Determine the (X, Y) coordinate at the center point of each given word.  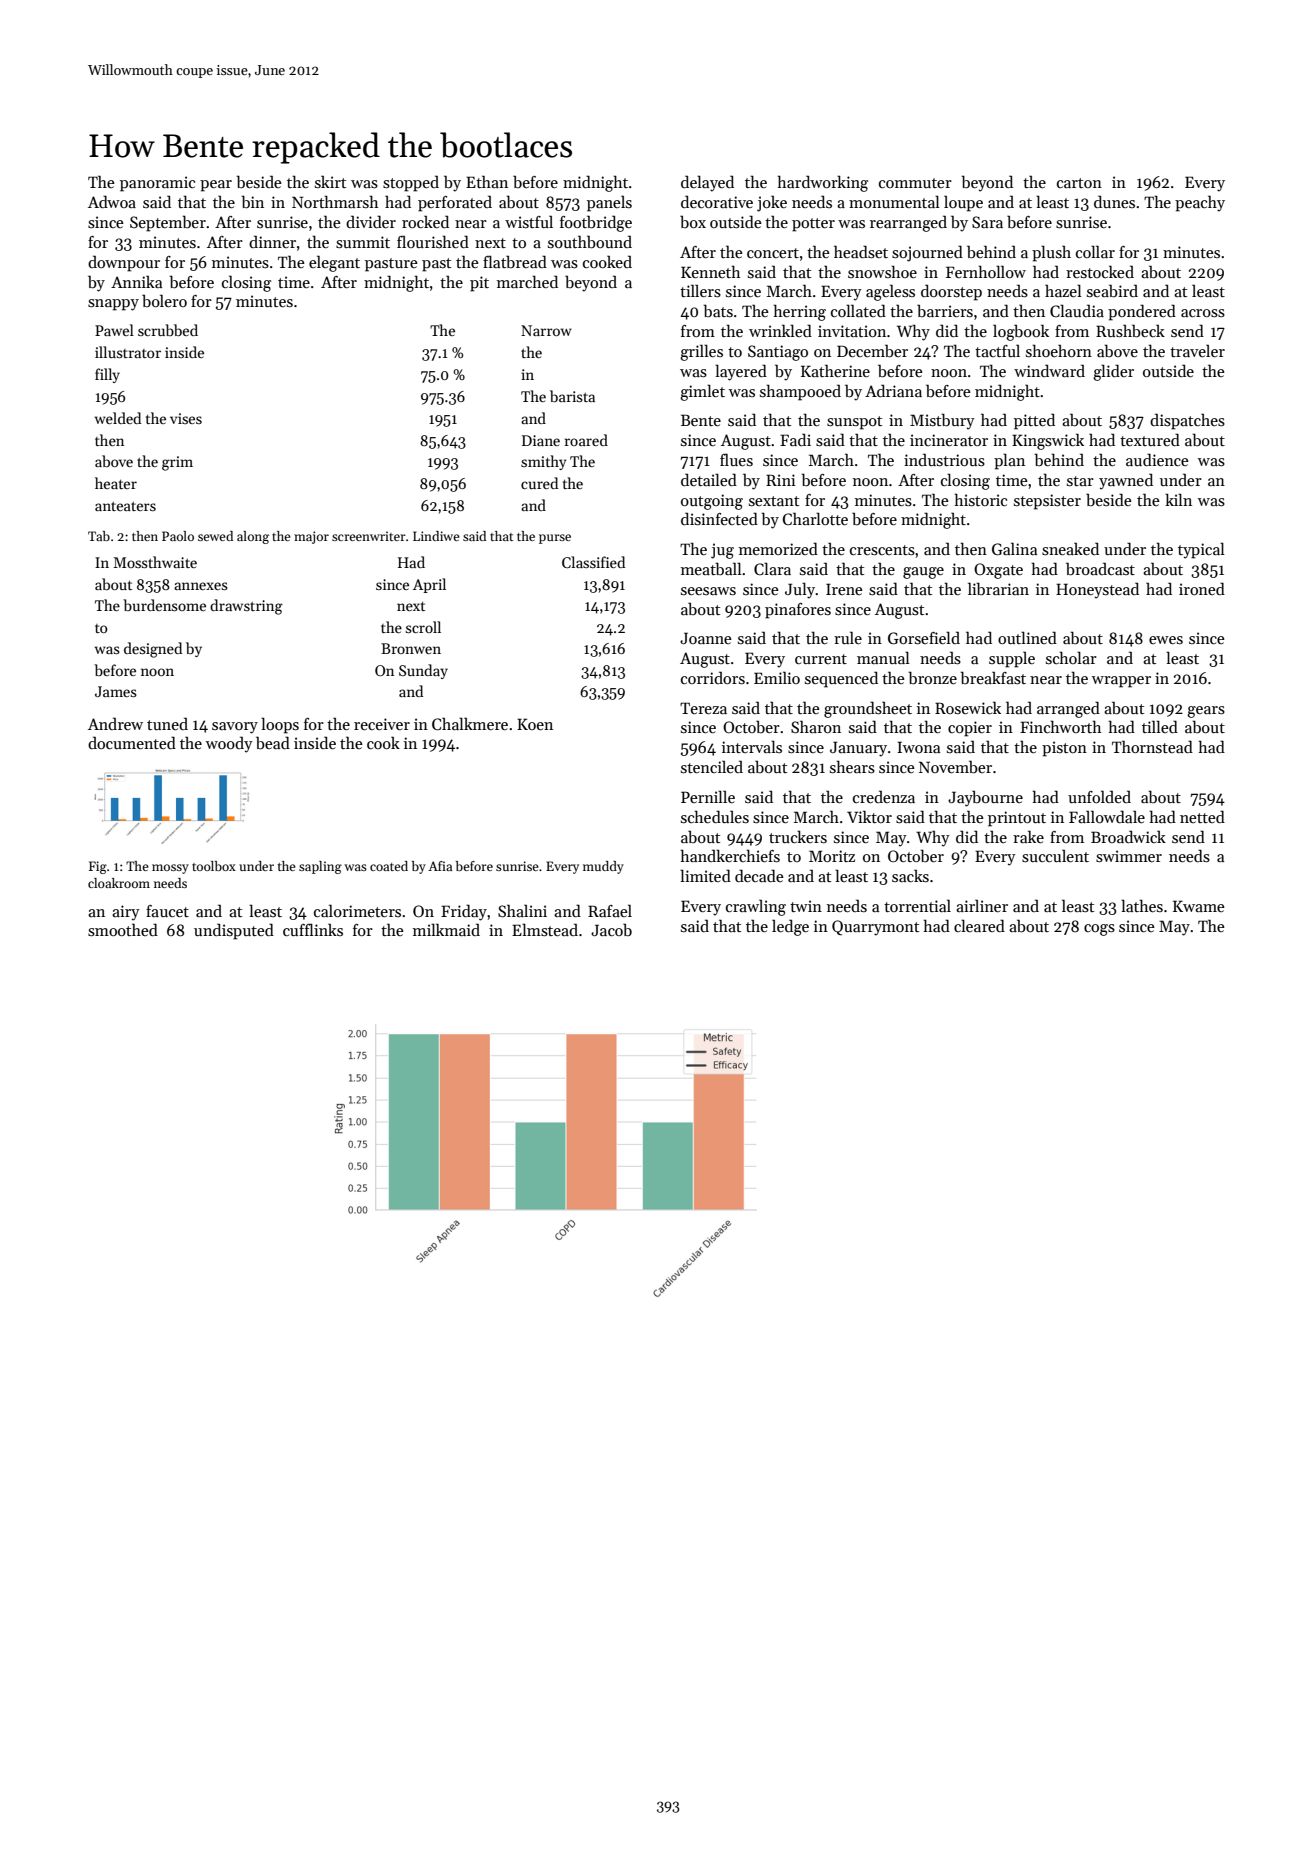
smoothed (123, 930)
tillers (700, 291)
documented (132, 742)
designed (153, 650)
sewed (215, 536)
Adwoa (112, 201)
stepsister (1047, 502)
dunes (1114, 201)
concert (773, 253)
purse (555, 539)
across (1203, 313)
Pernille (708, 796)
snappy (113, 305)
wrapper (1121, 682)
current (821, 659)
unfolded (1099, 796)
